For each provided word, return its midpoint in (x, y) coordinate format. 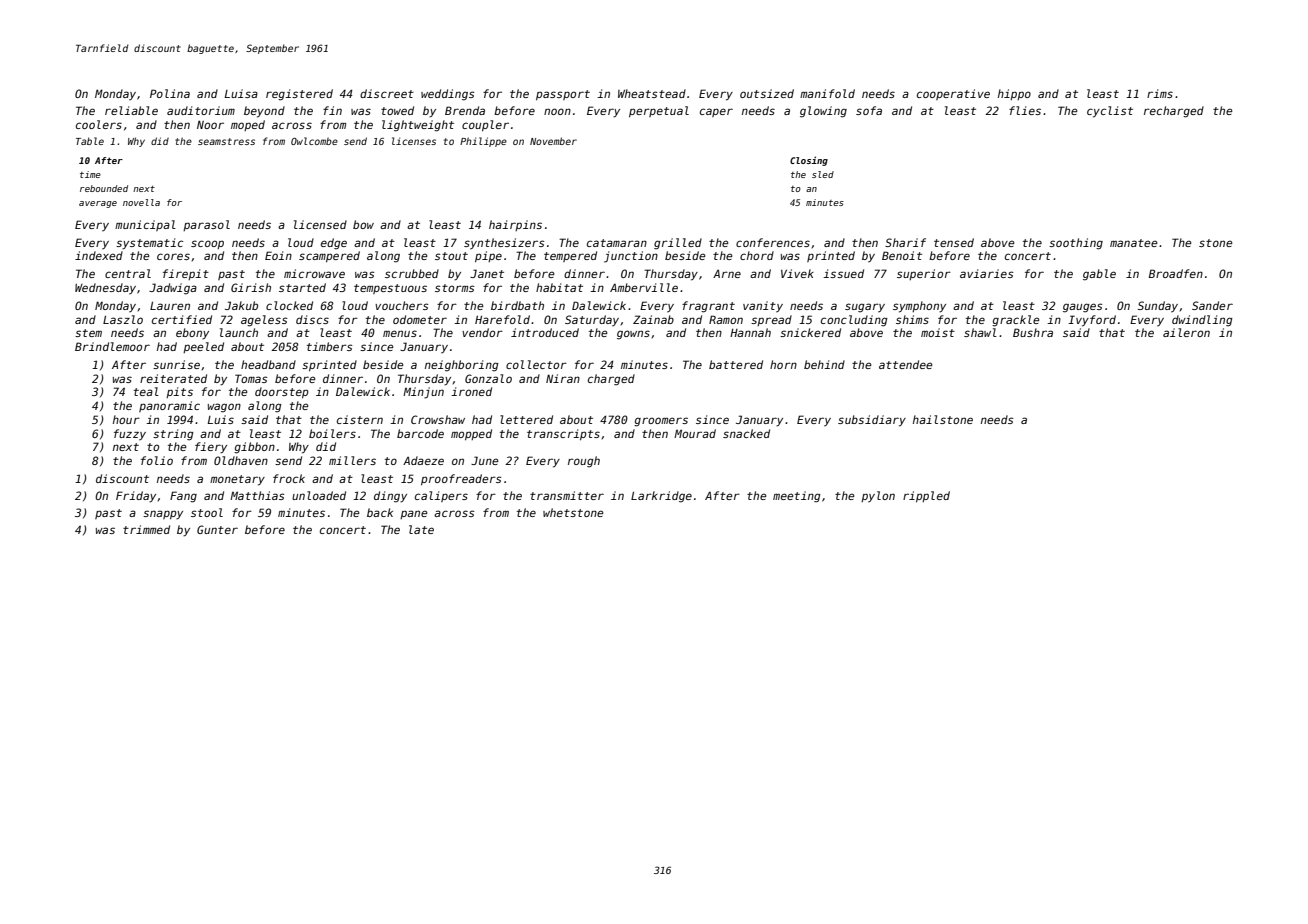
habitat (559, 287)
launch (239, 332)
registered (299, 95)
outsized (767, 93)
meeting (797, 497)
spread (771, 320)
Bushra (1033, 332)
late (421, 529)
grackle (1016, 321)
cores (173, 256)
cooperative (953, 94)
